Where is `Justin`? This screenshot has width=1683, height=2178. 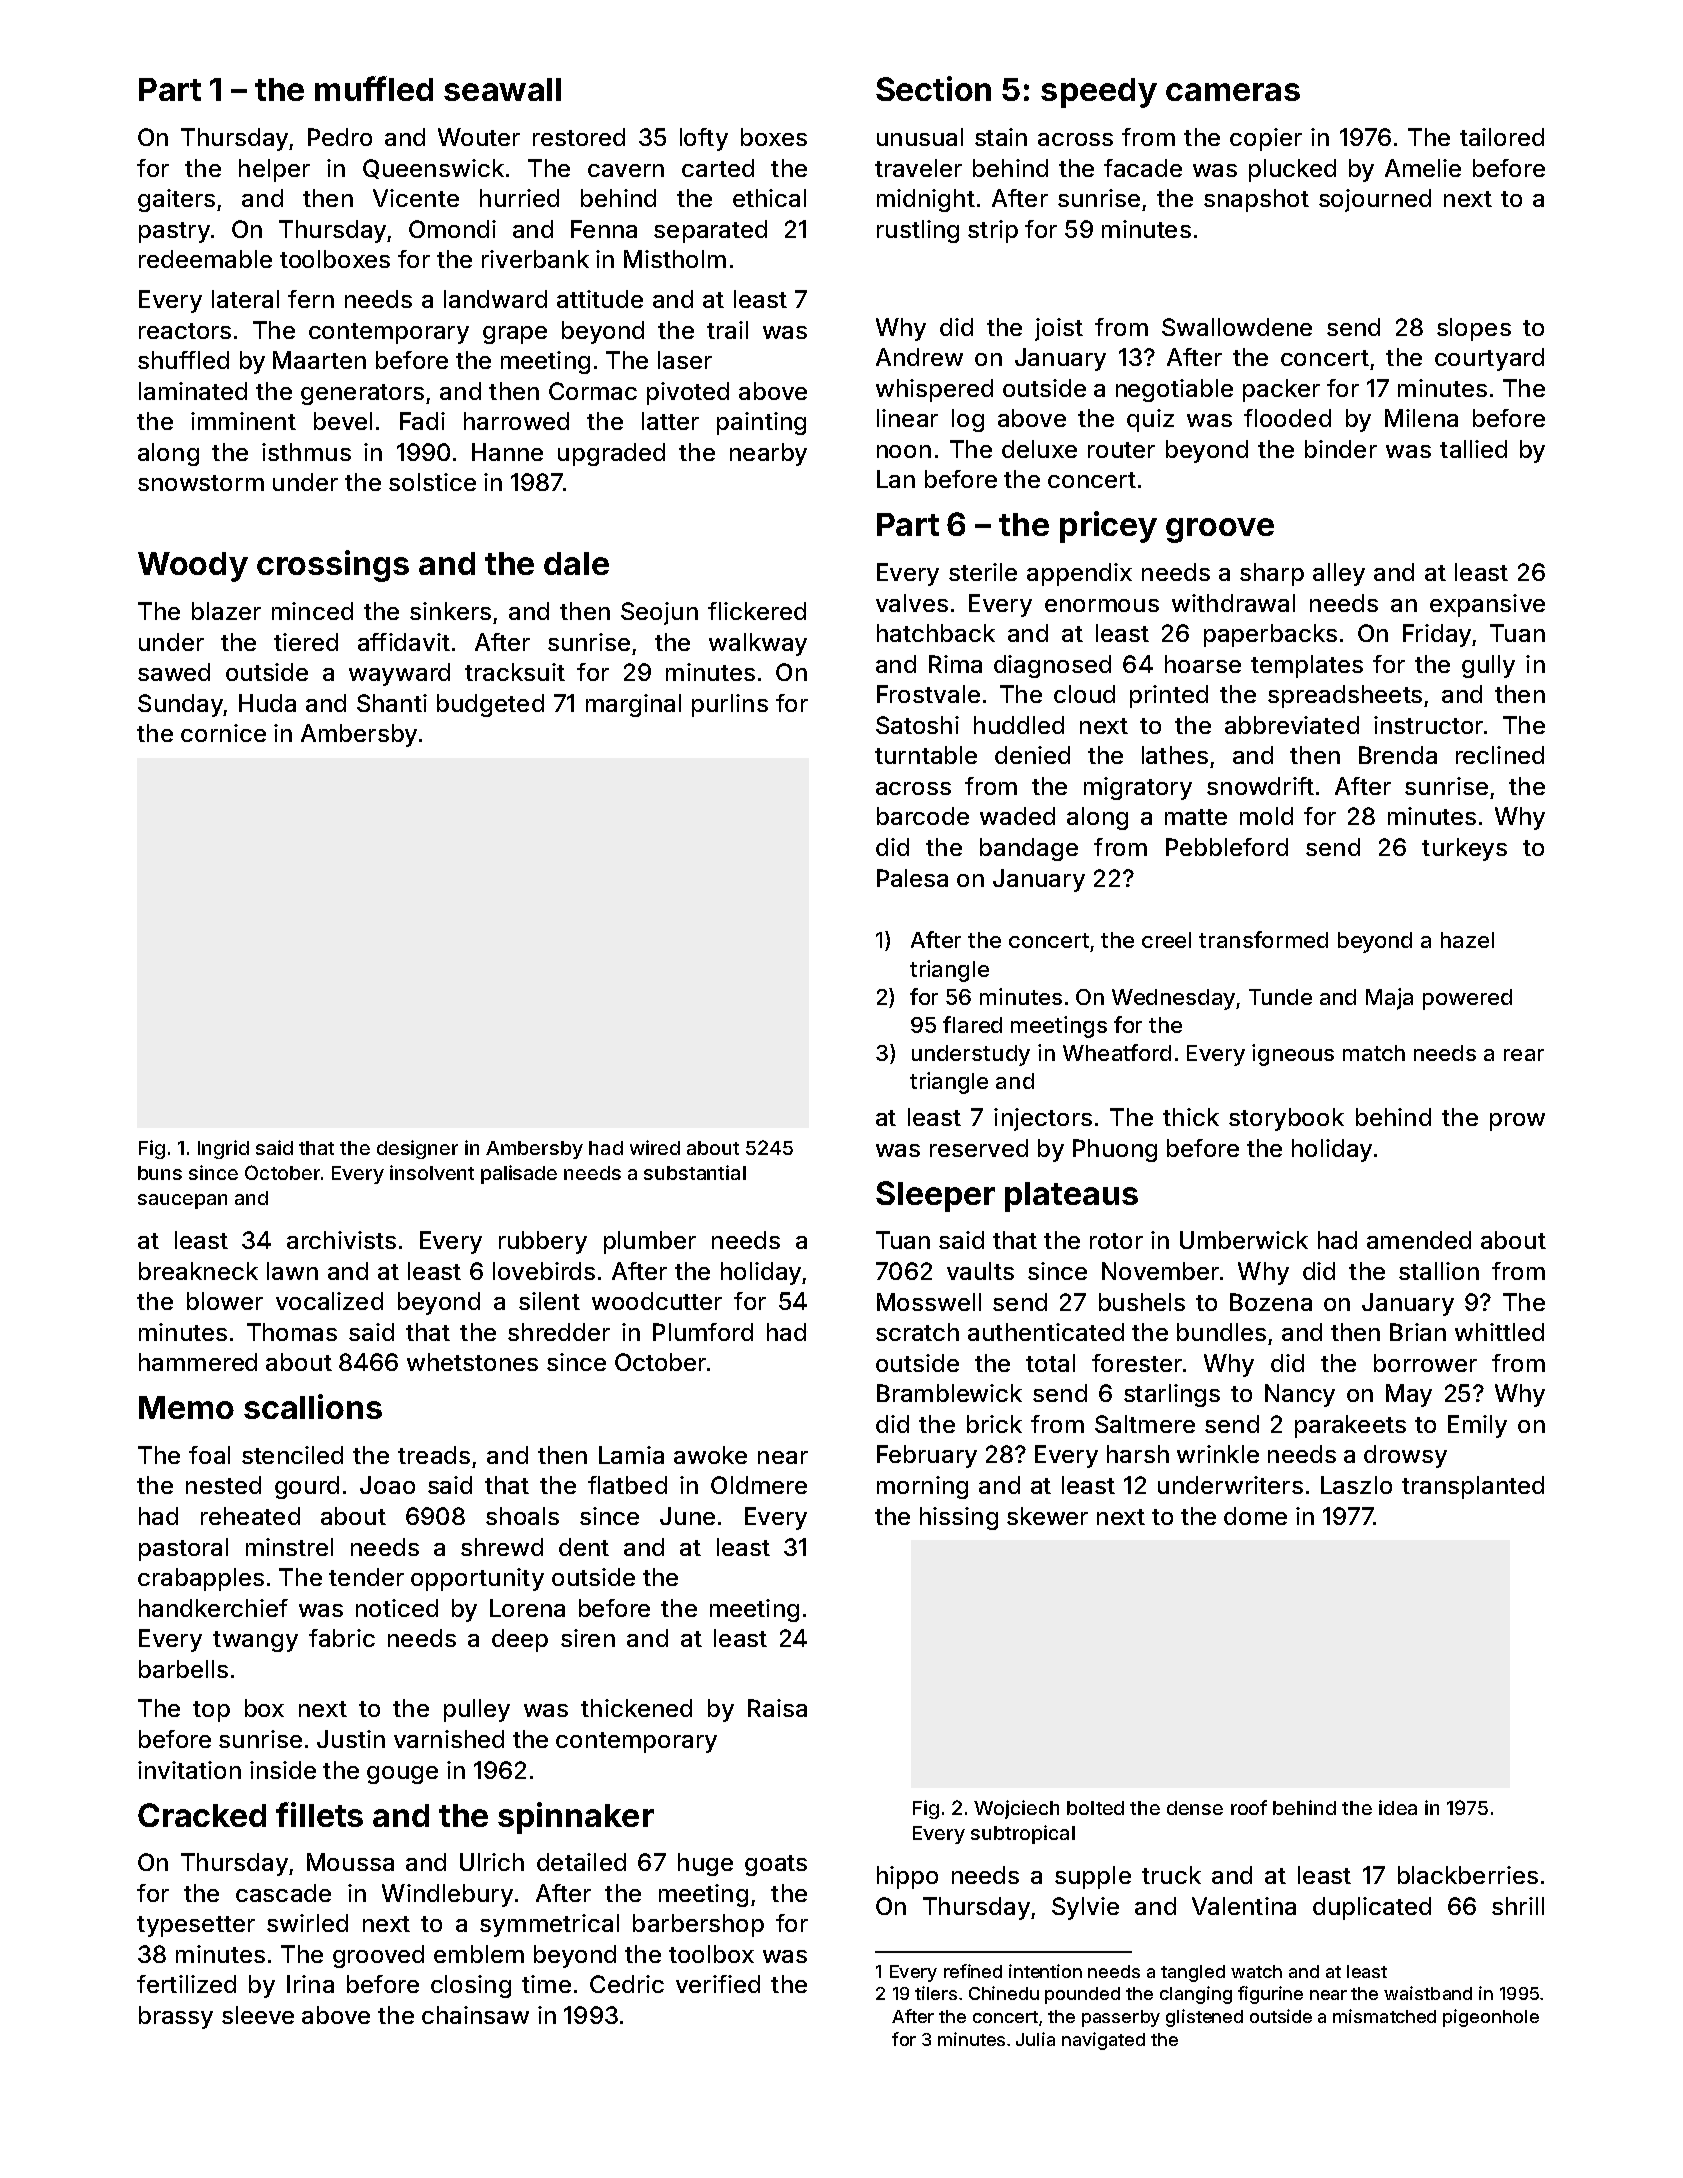
Justin is located at coordinates (351, 1739).
